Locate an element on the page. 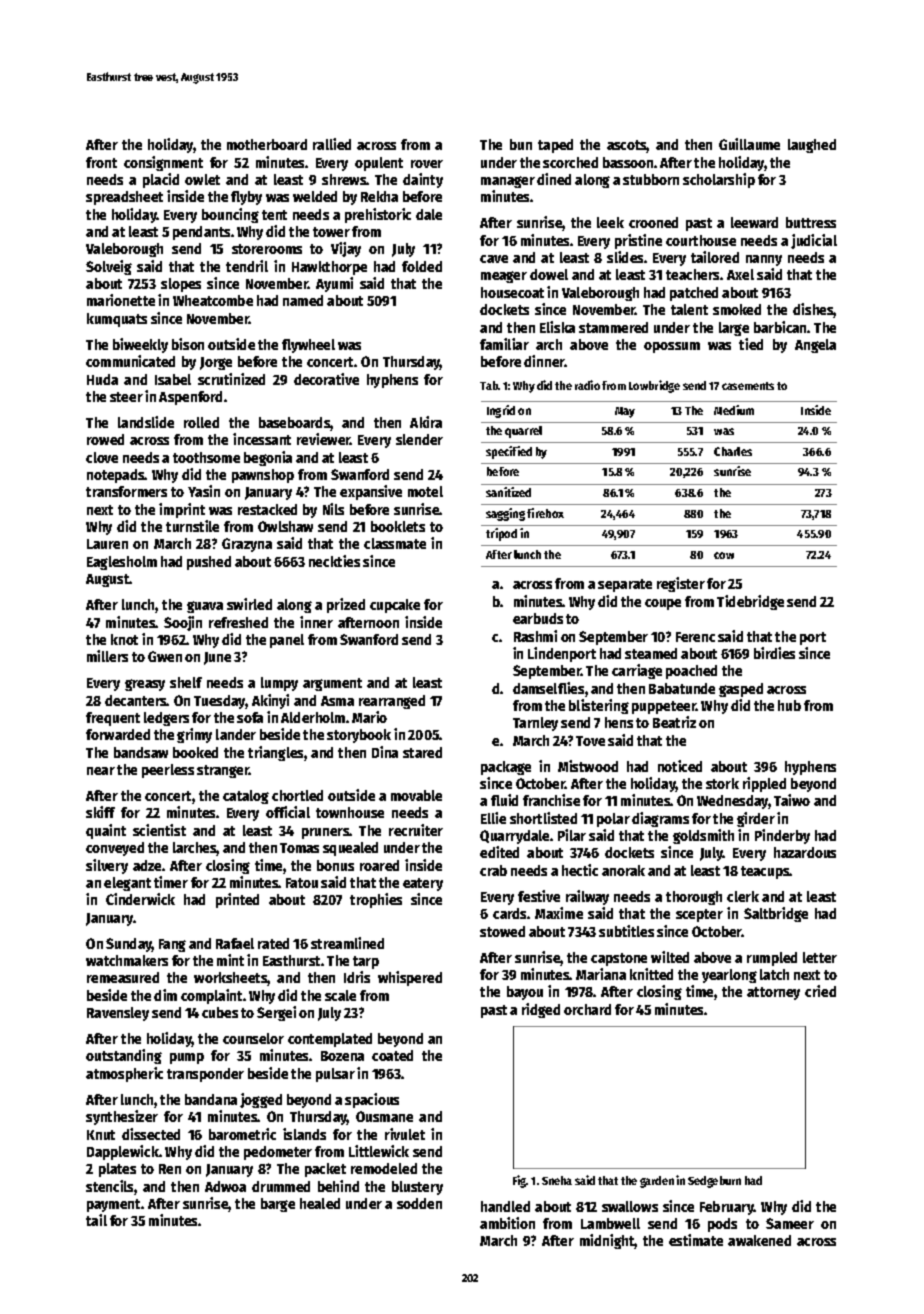  midnight is located at coordinates (607, 1241).
